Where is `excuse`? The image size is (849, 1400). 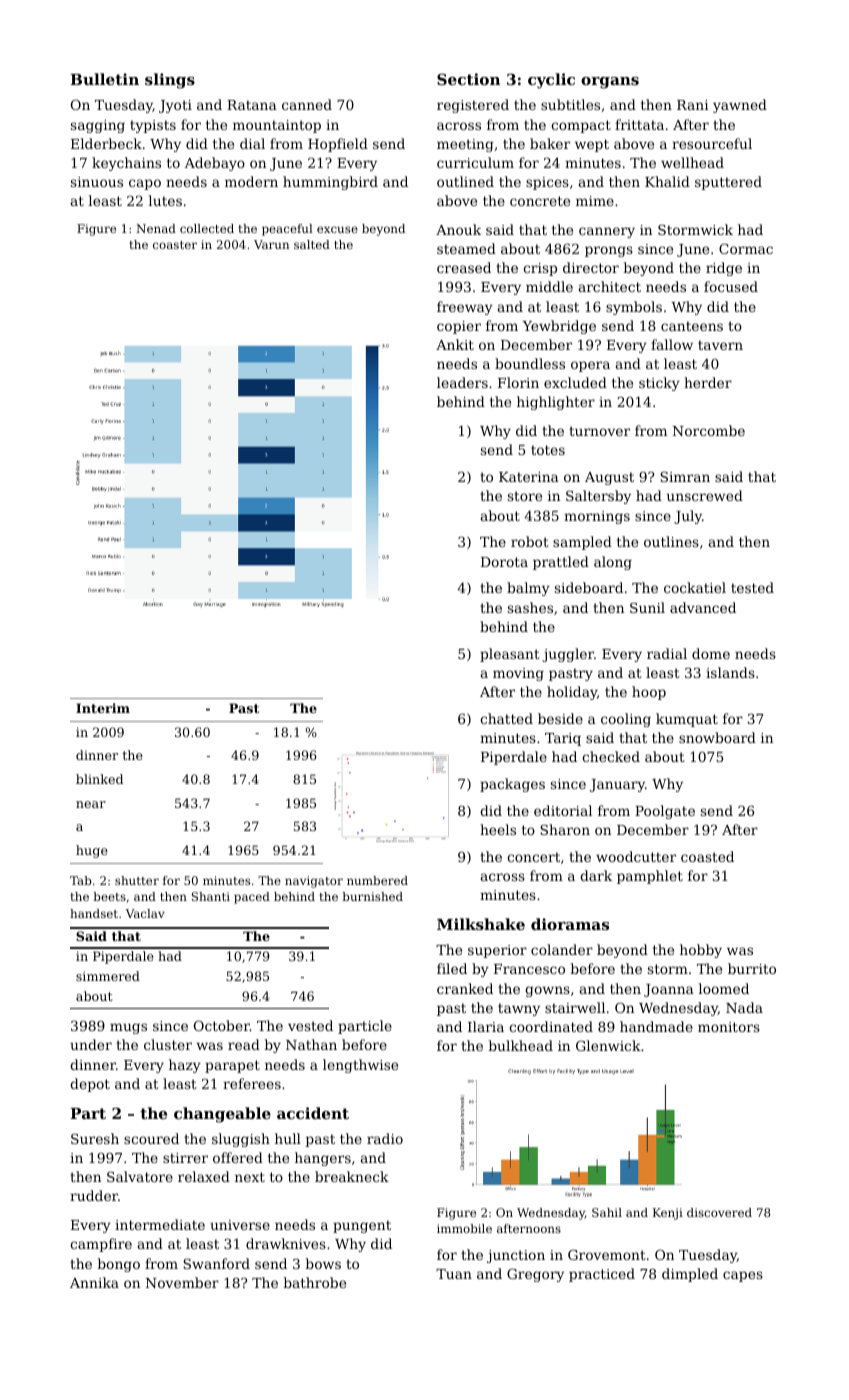 excuse is located at coordinates (337, 229).
